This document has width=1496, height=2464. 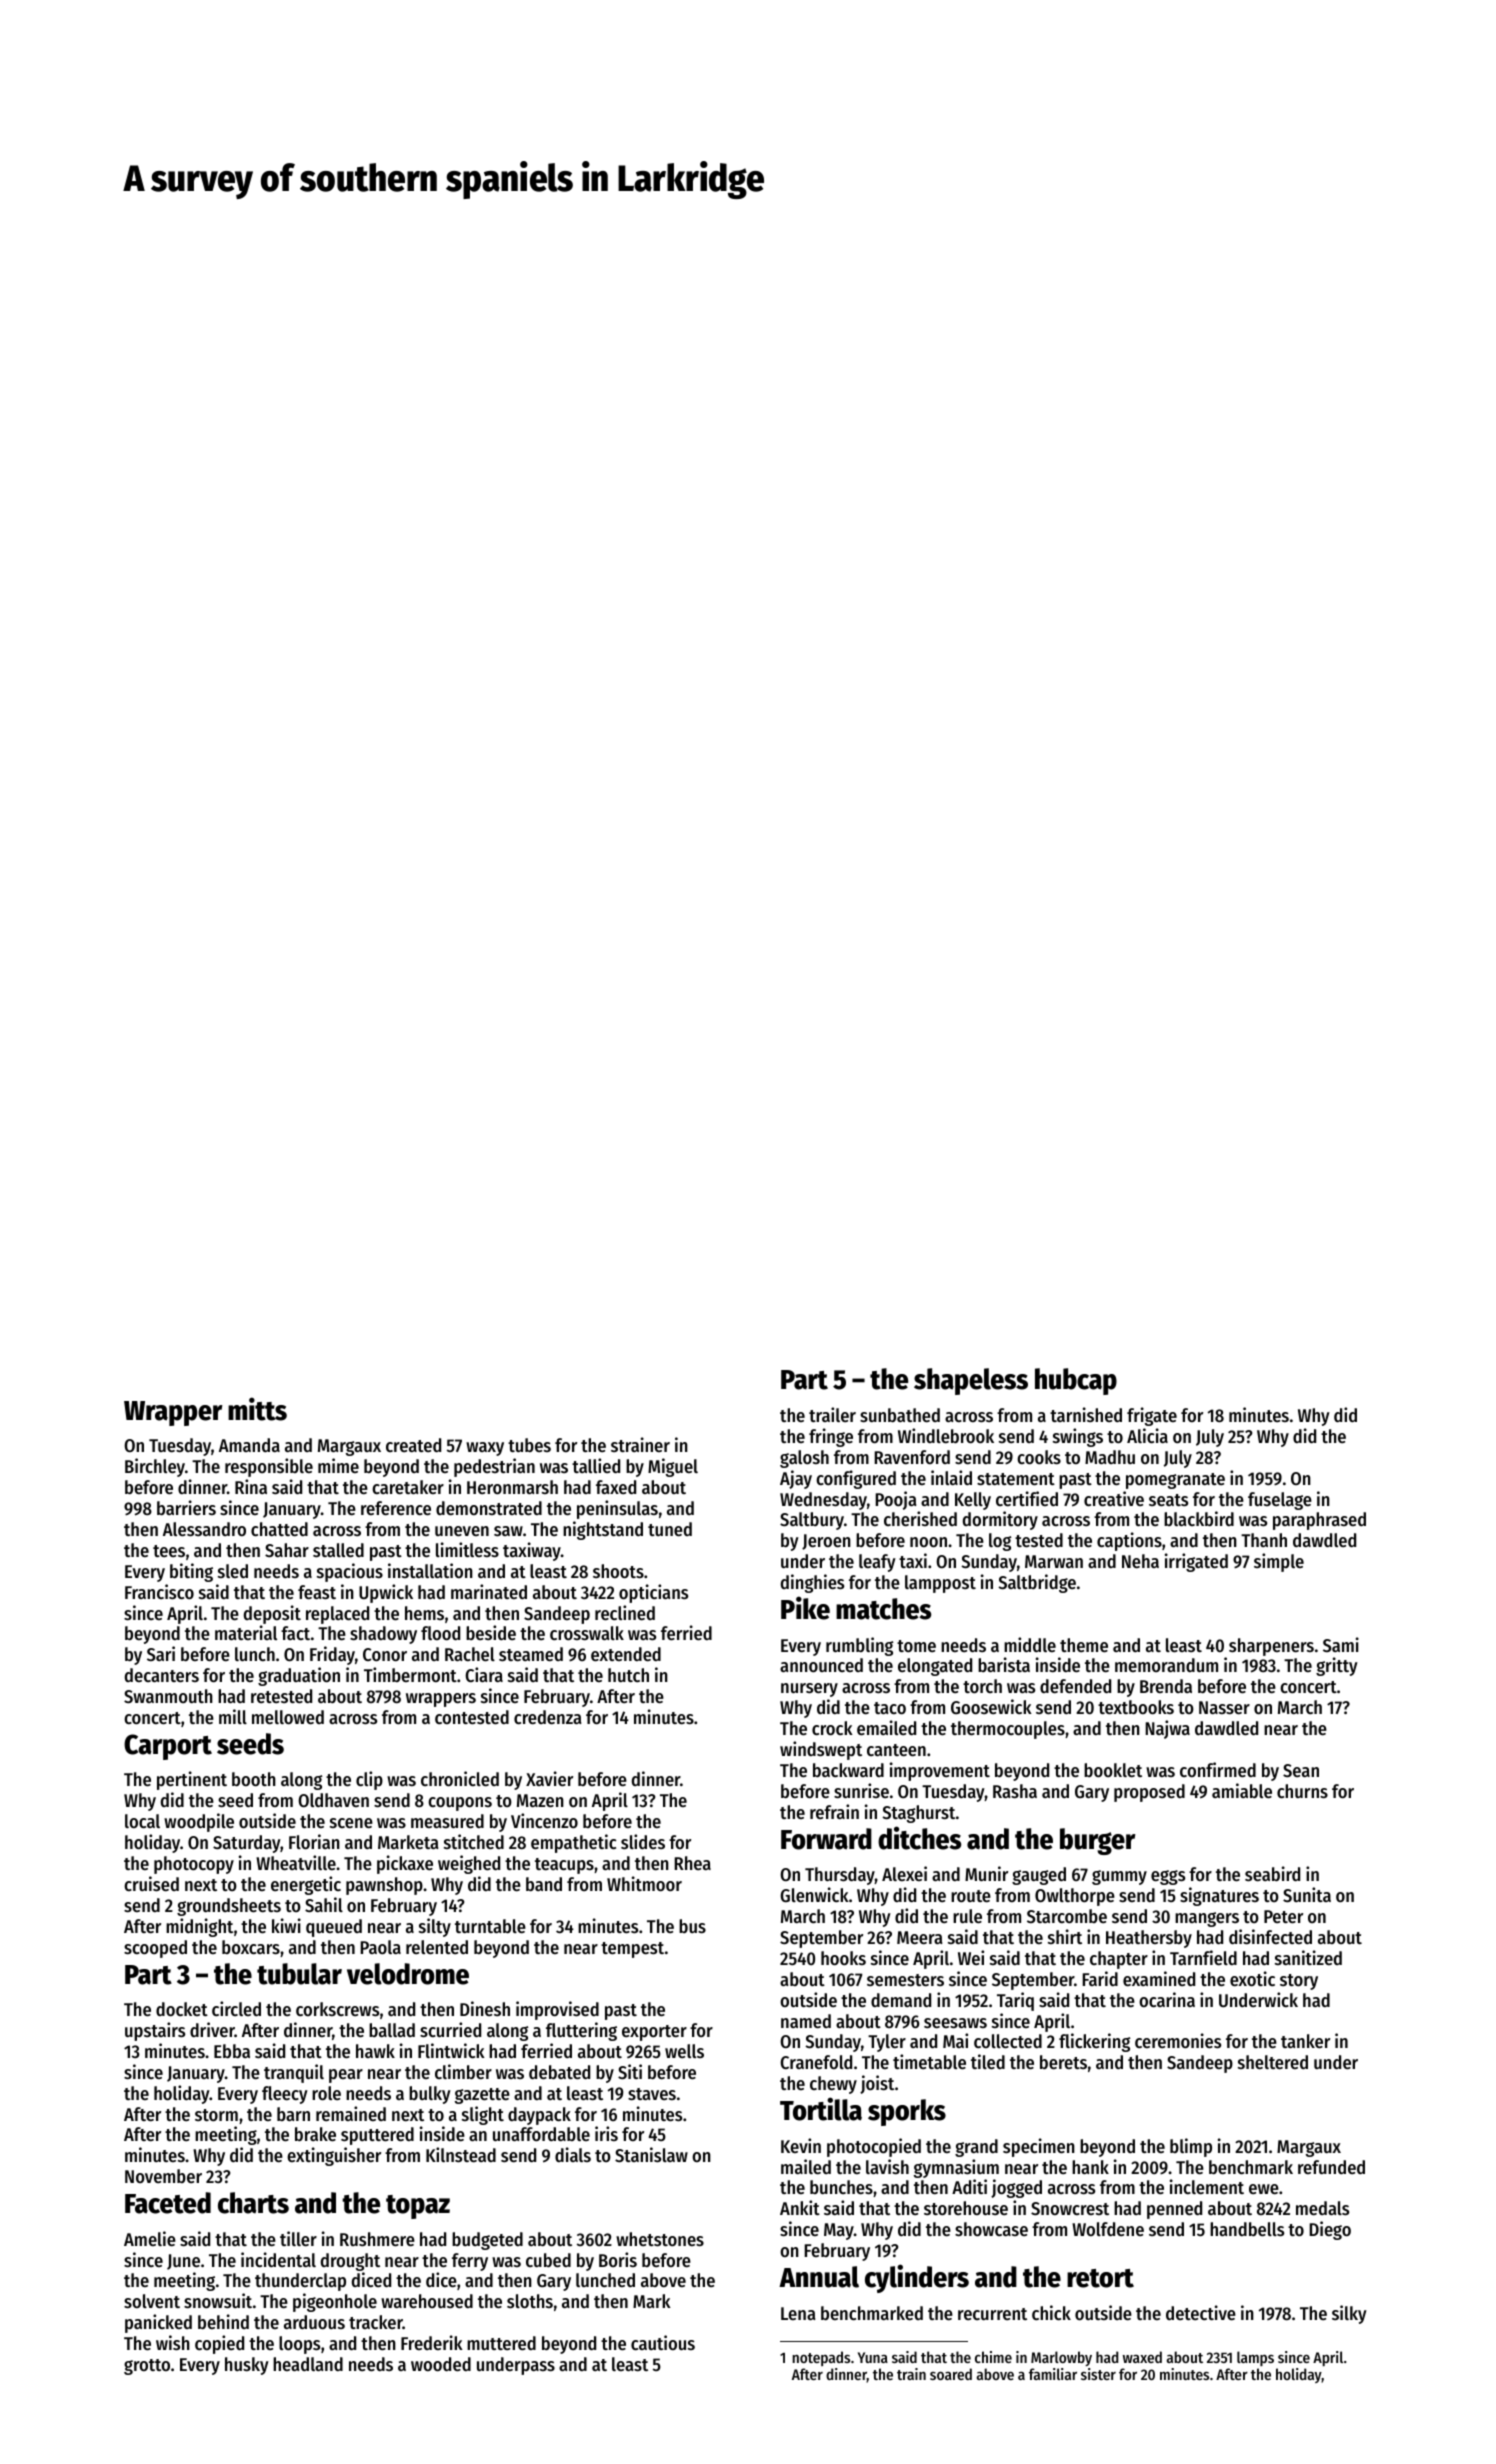 What do you see at coordinates (832, 1414) in the document?
I see `trailer` at bounding box center [832, 1414].
